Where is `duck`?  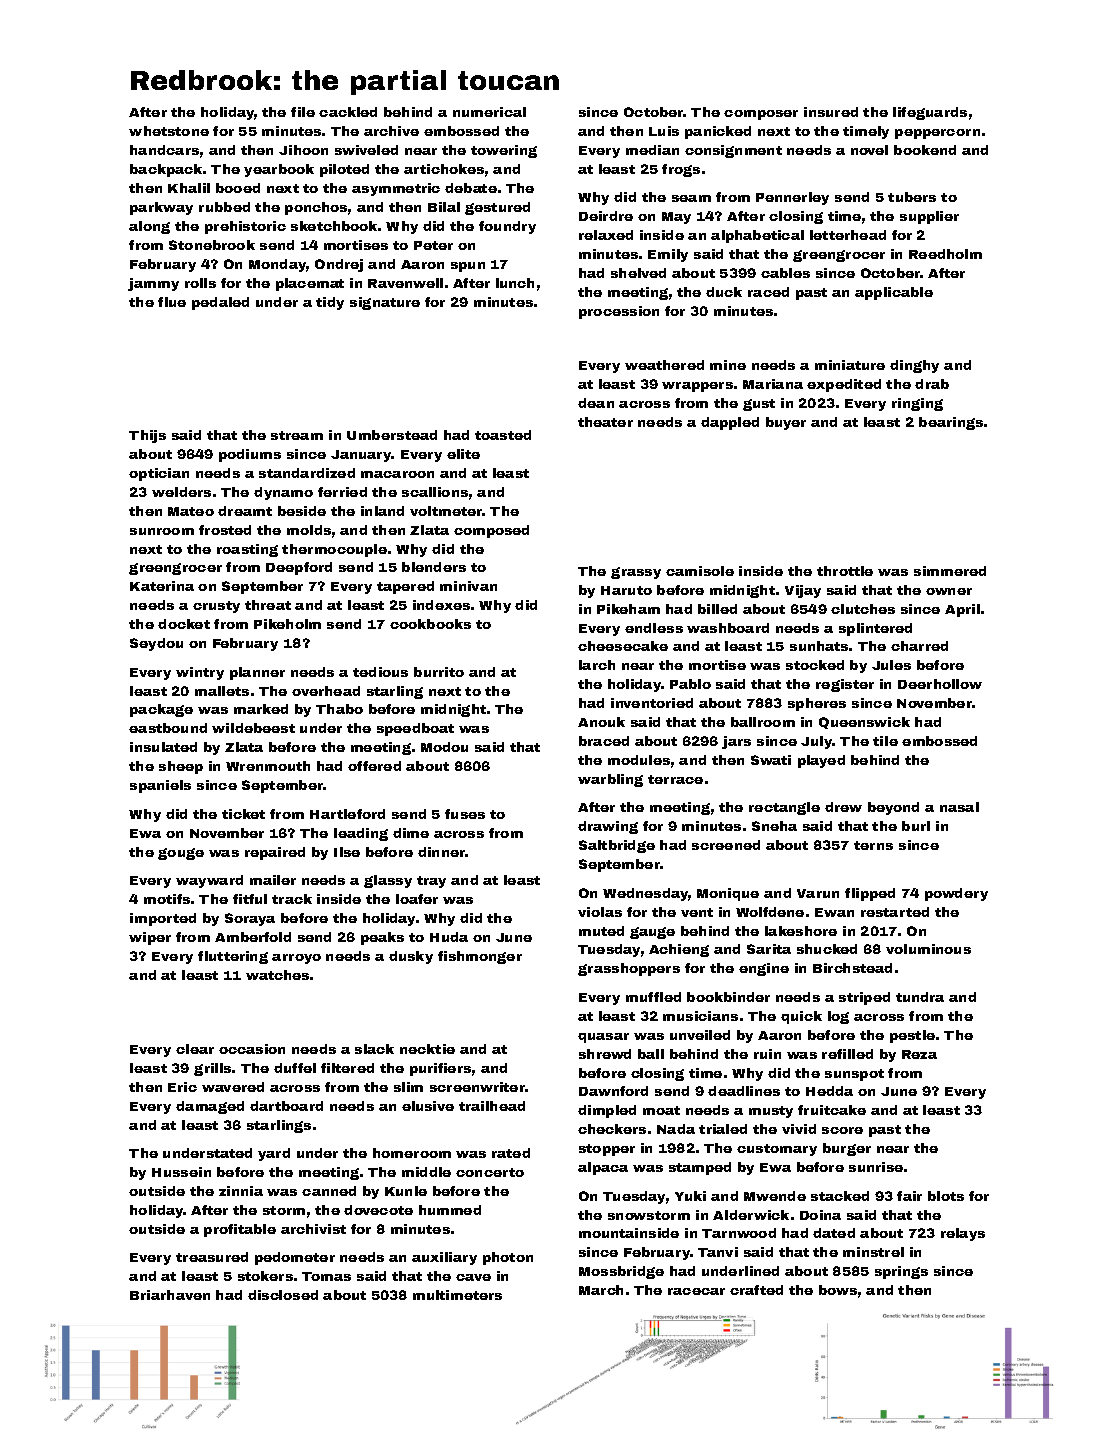
duck is located at coordinates (724, 292).
